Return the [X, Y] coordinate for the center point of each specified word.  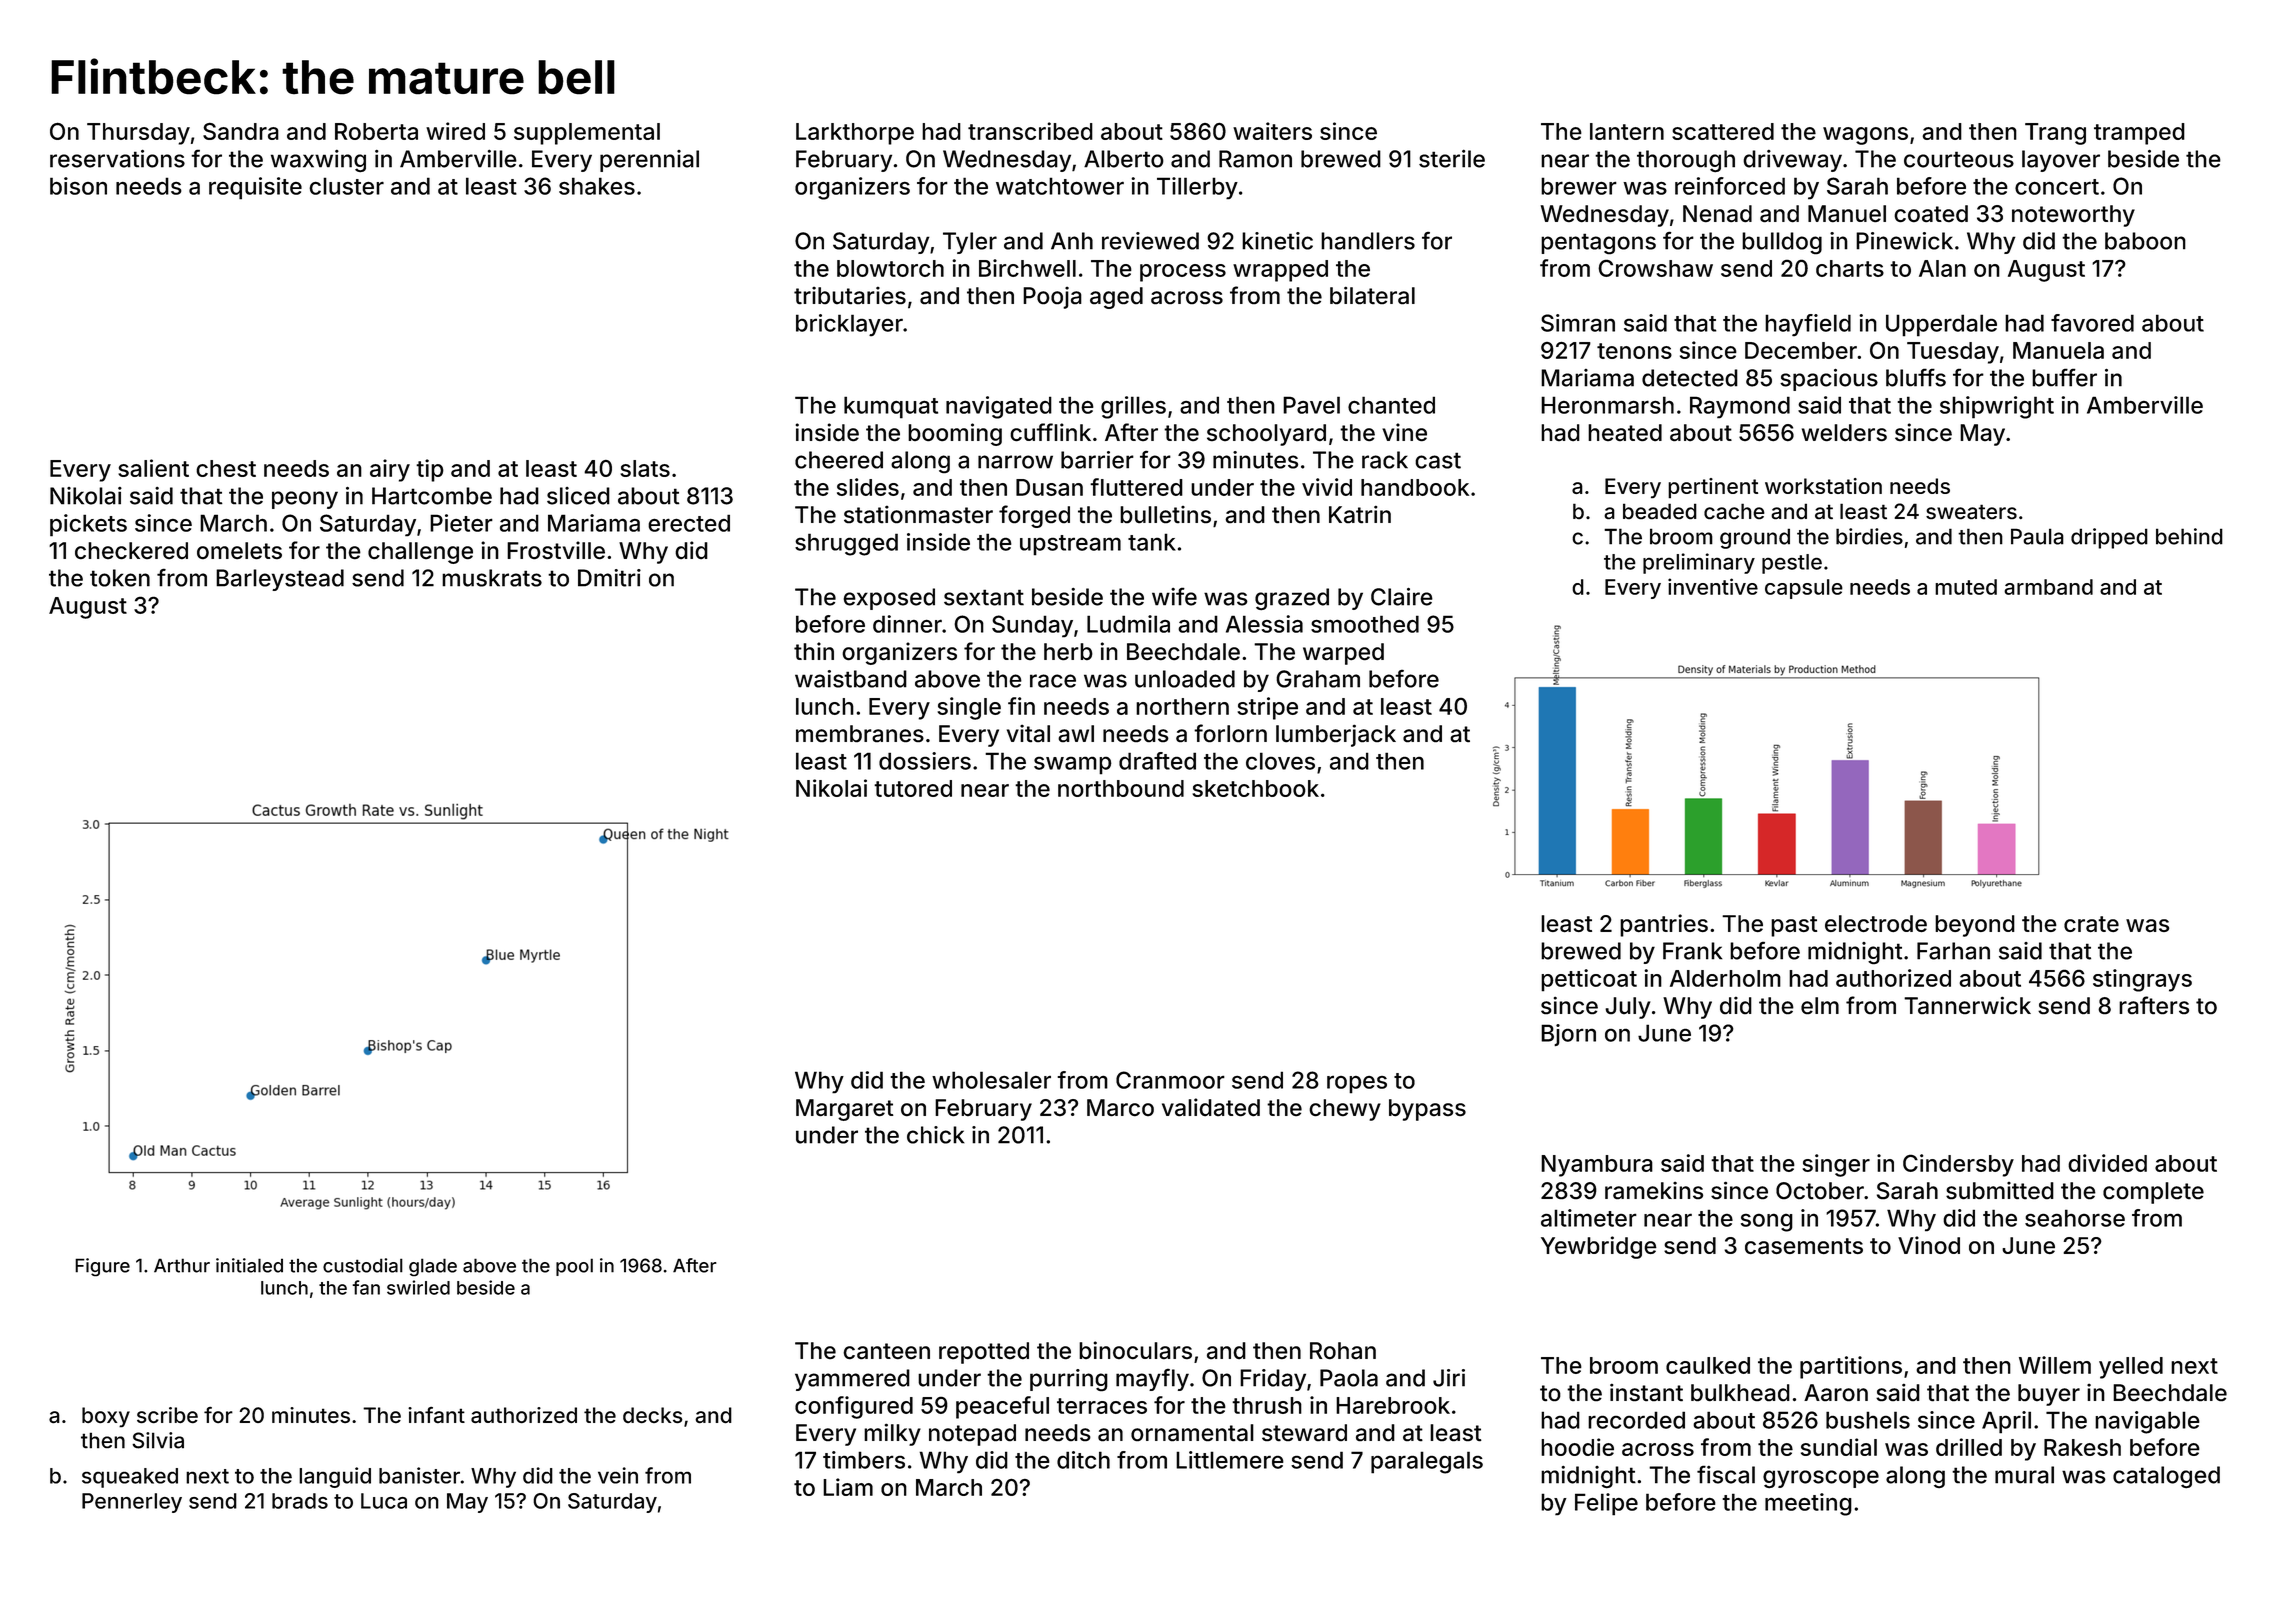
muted [1966, 587]
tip [430, 470]
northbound [1121, 788]
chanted [1391, 405]
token [120, 578]
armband [2048, 587]
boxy [106, 1417]
